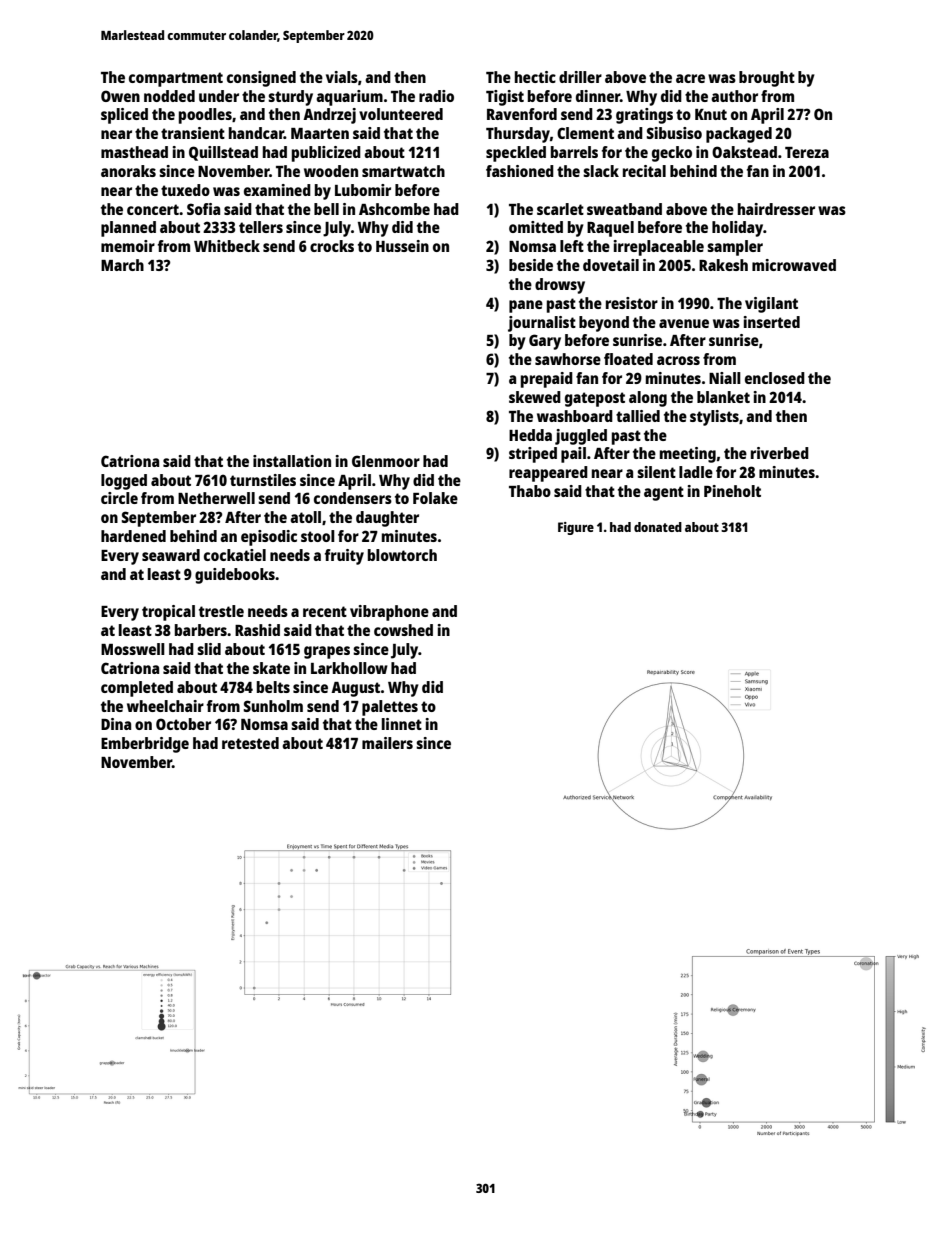  Describe the element at coordinates (690, 78) in the document. I see `acre` at that location.
